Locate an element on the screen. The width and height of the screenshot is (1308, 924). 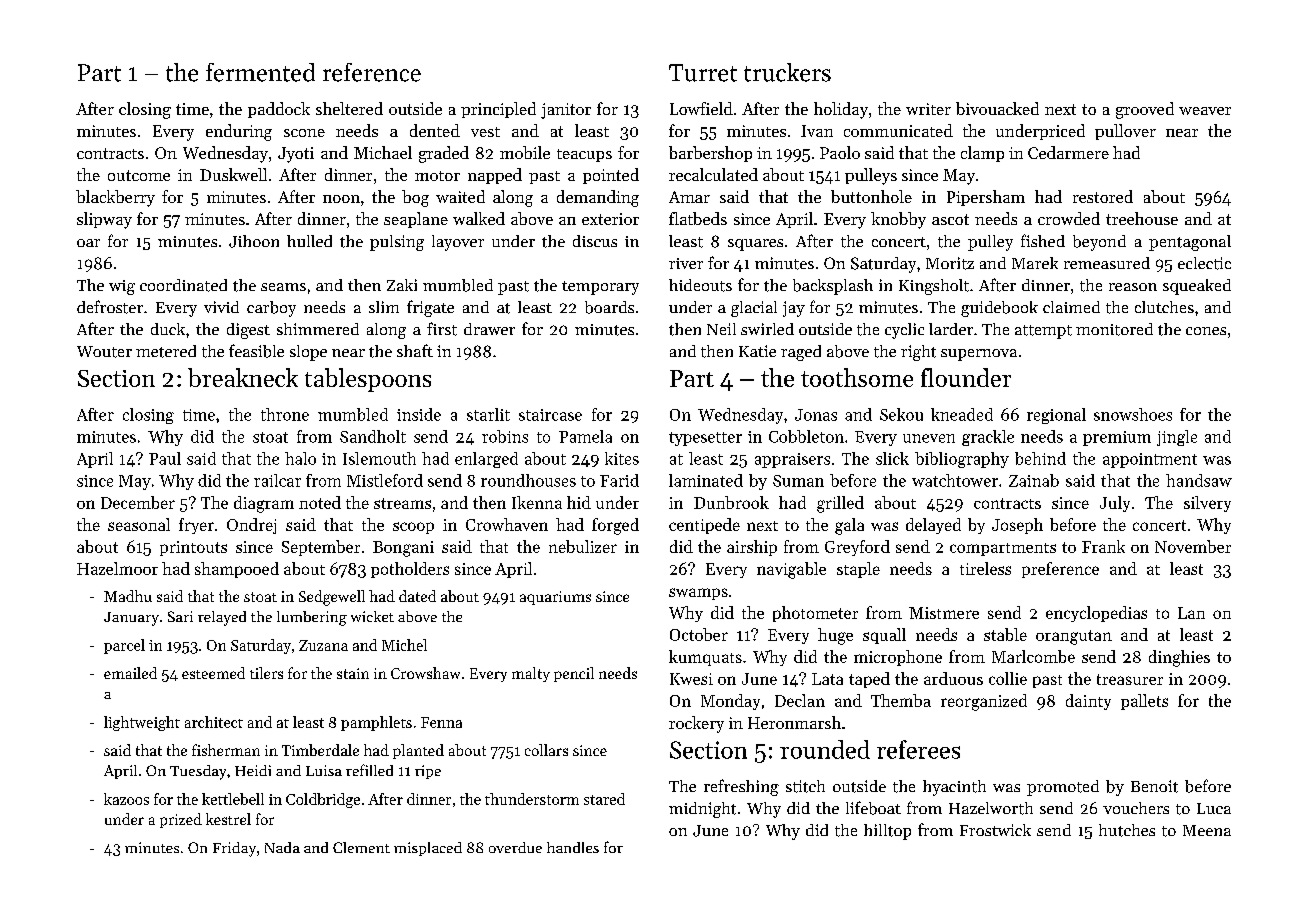
uneven is located at coordinates (929, 438).
